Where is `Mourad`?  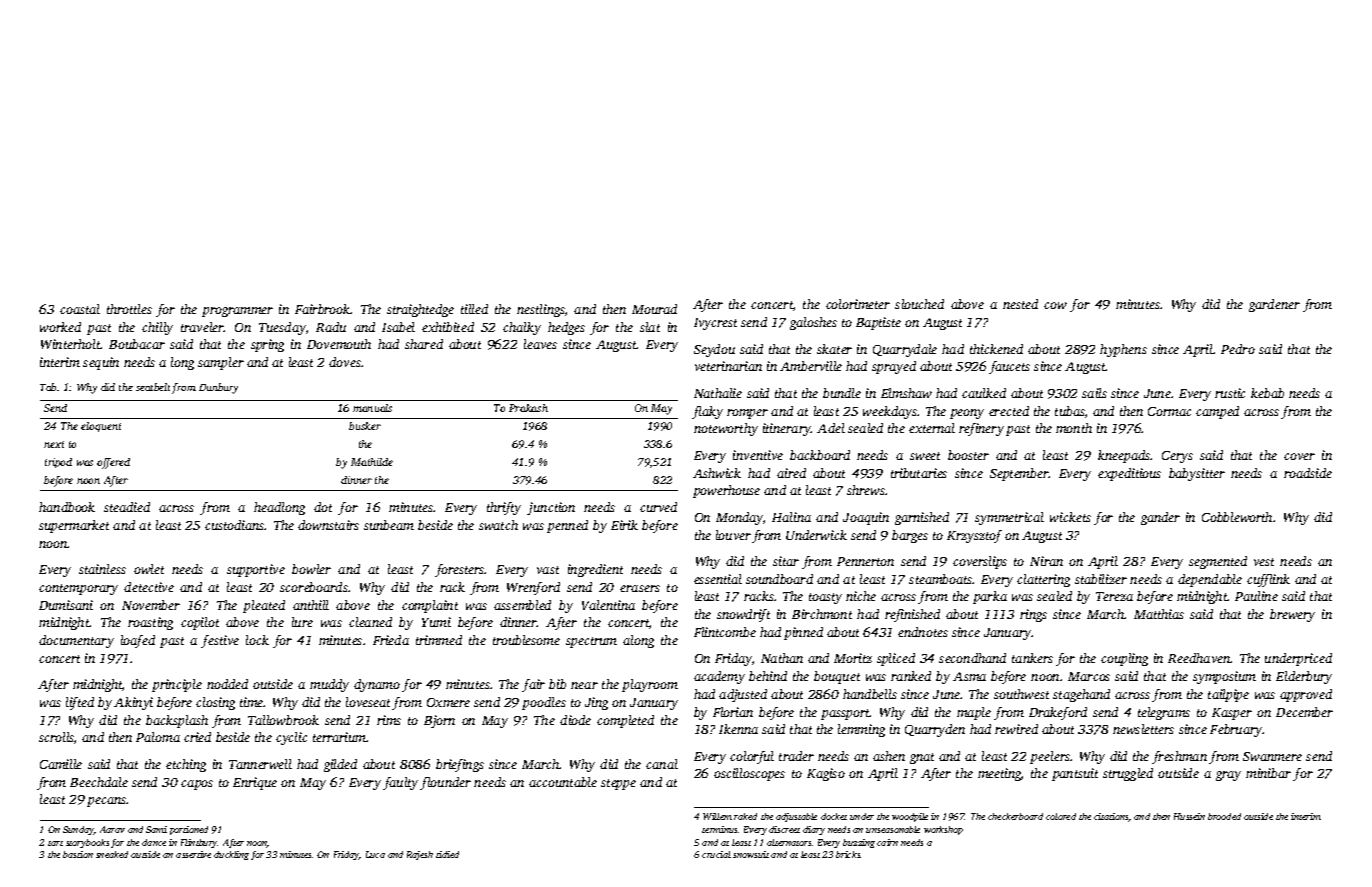
Mourad is located at coordinates (654, 309).
